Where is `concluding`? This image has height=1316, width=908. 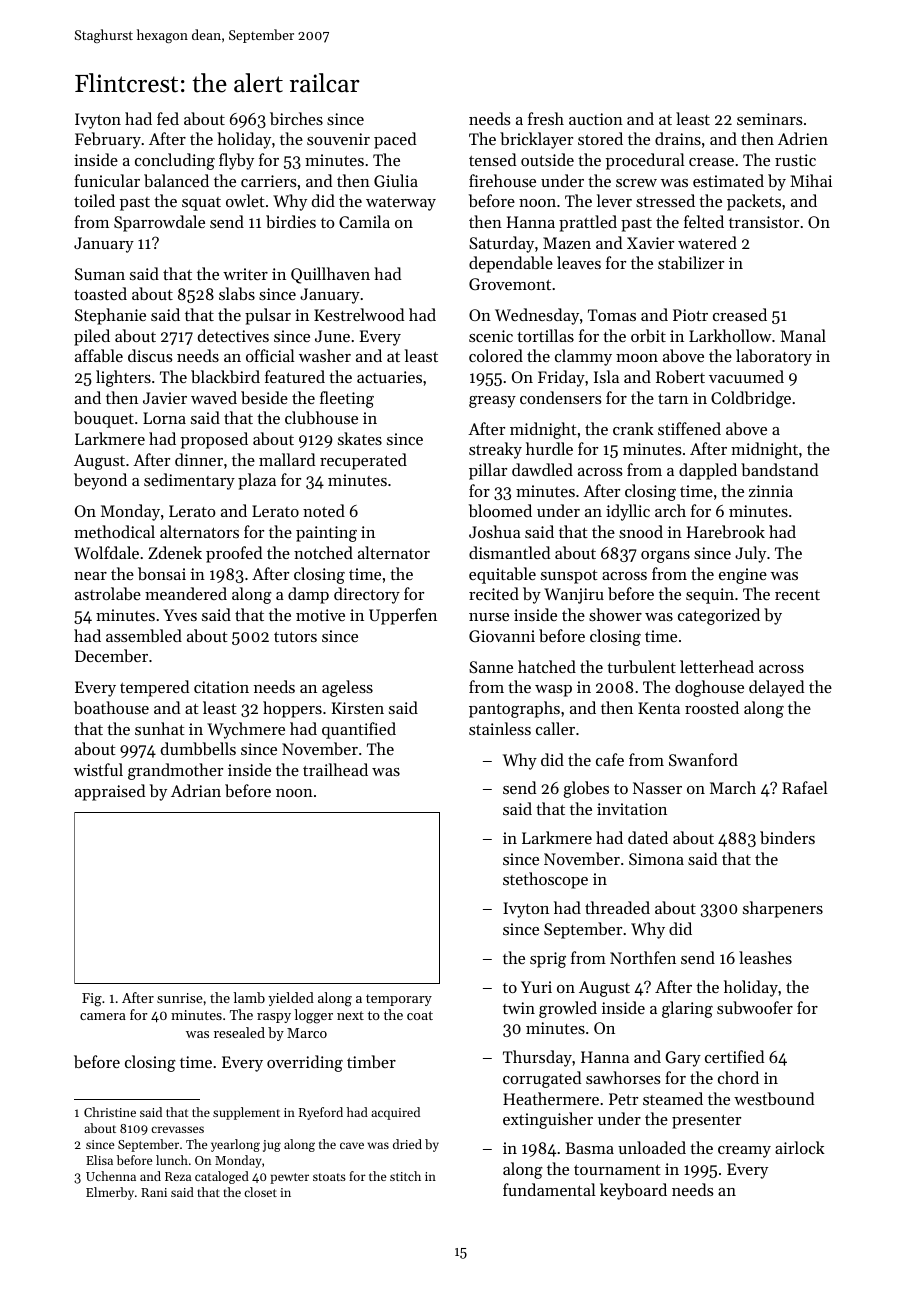 concluding is located at coordinates (175, 161).
